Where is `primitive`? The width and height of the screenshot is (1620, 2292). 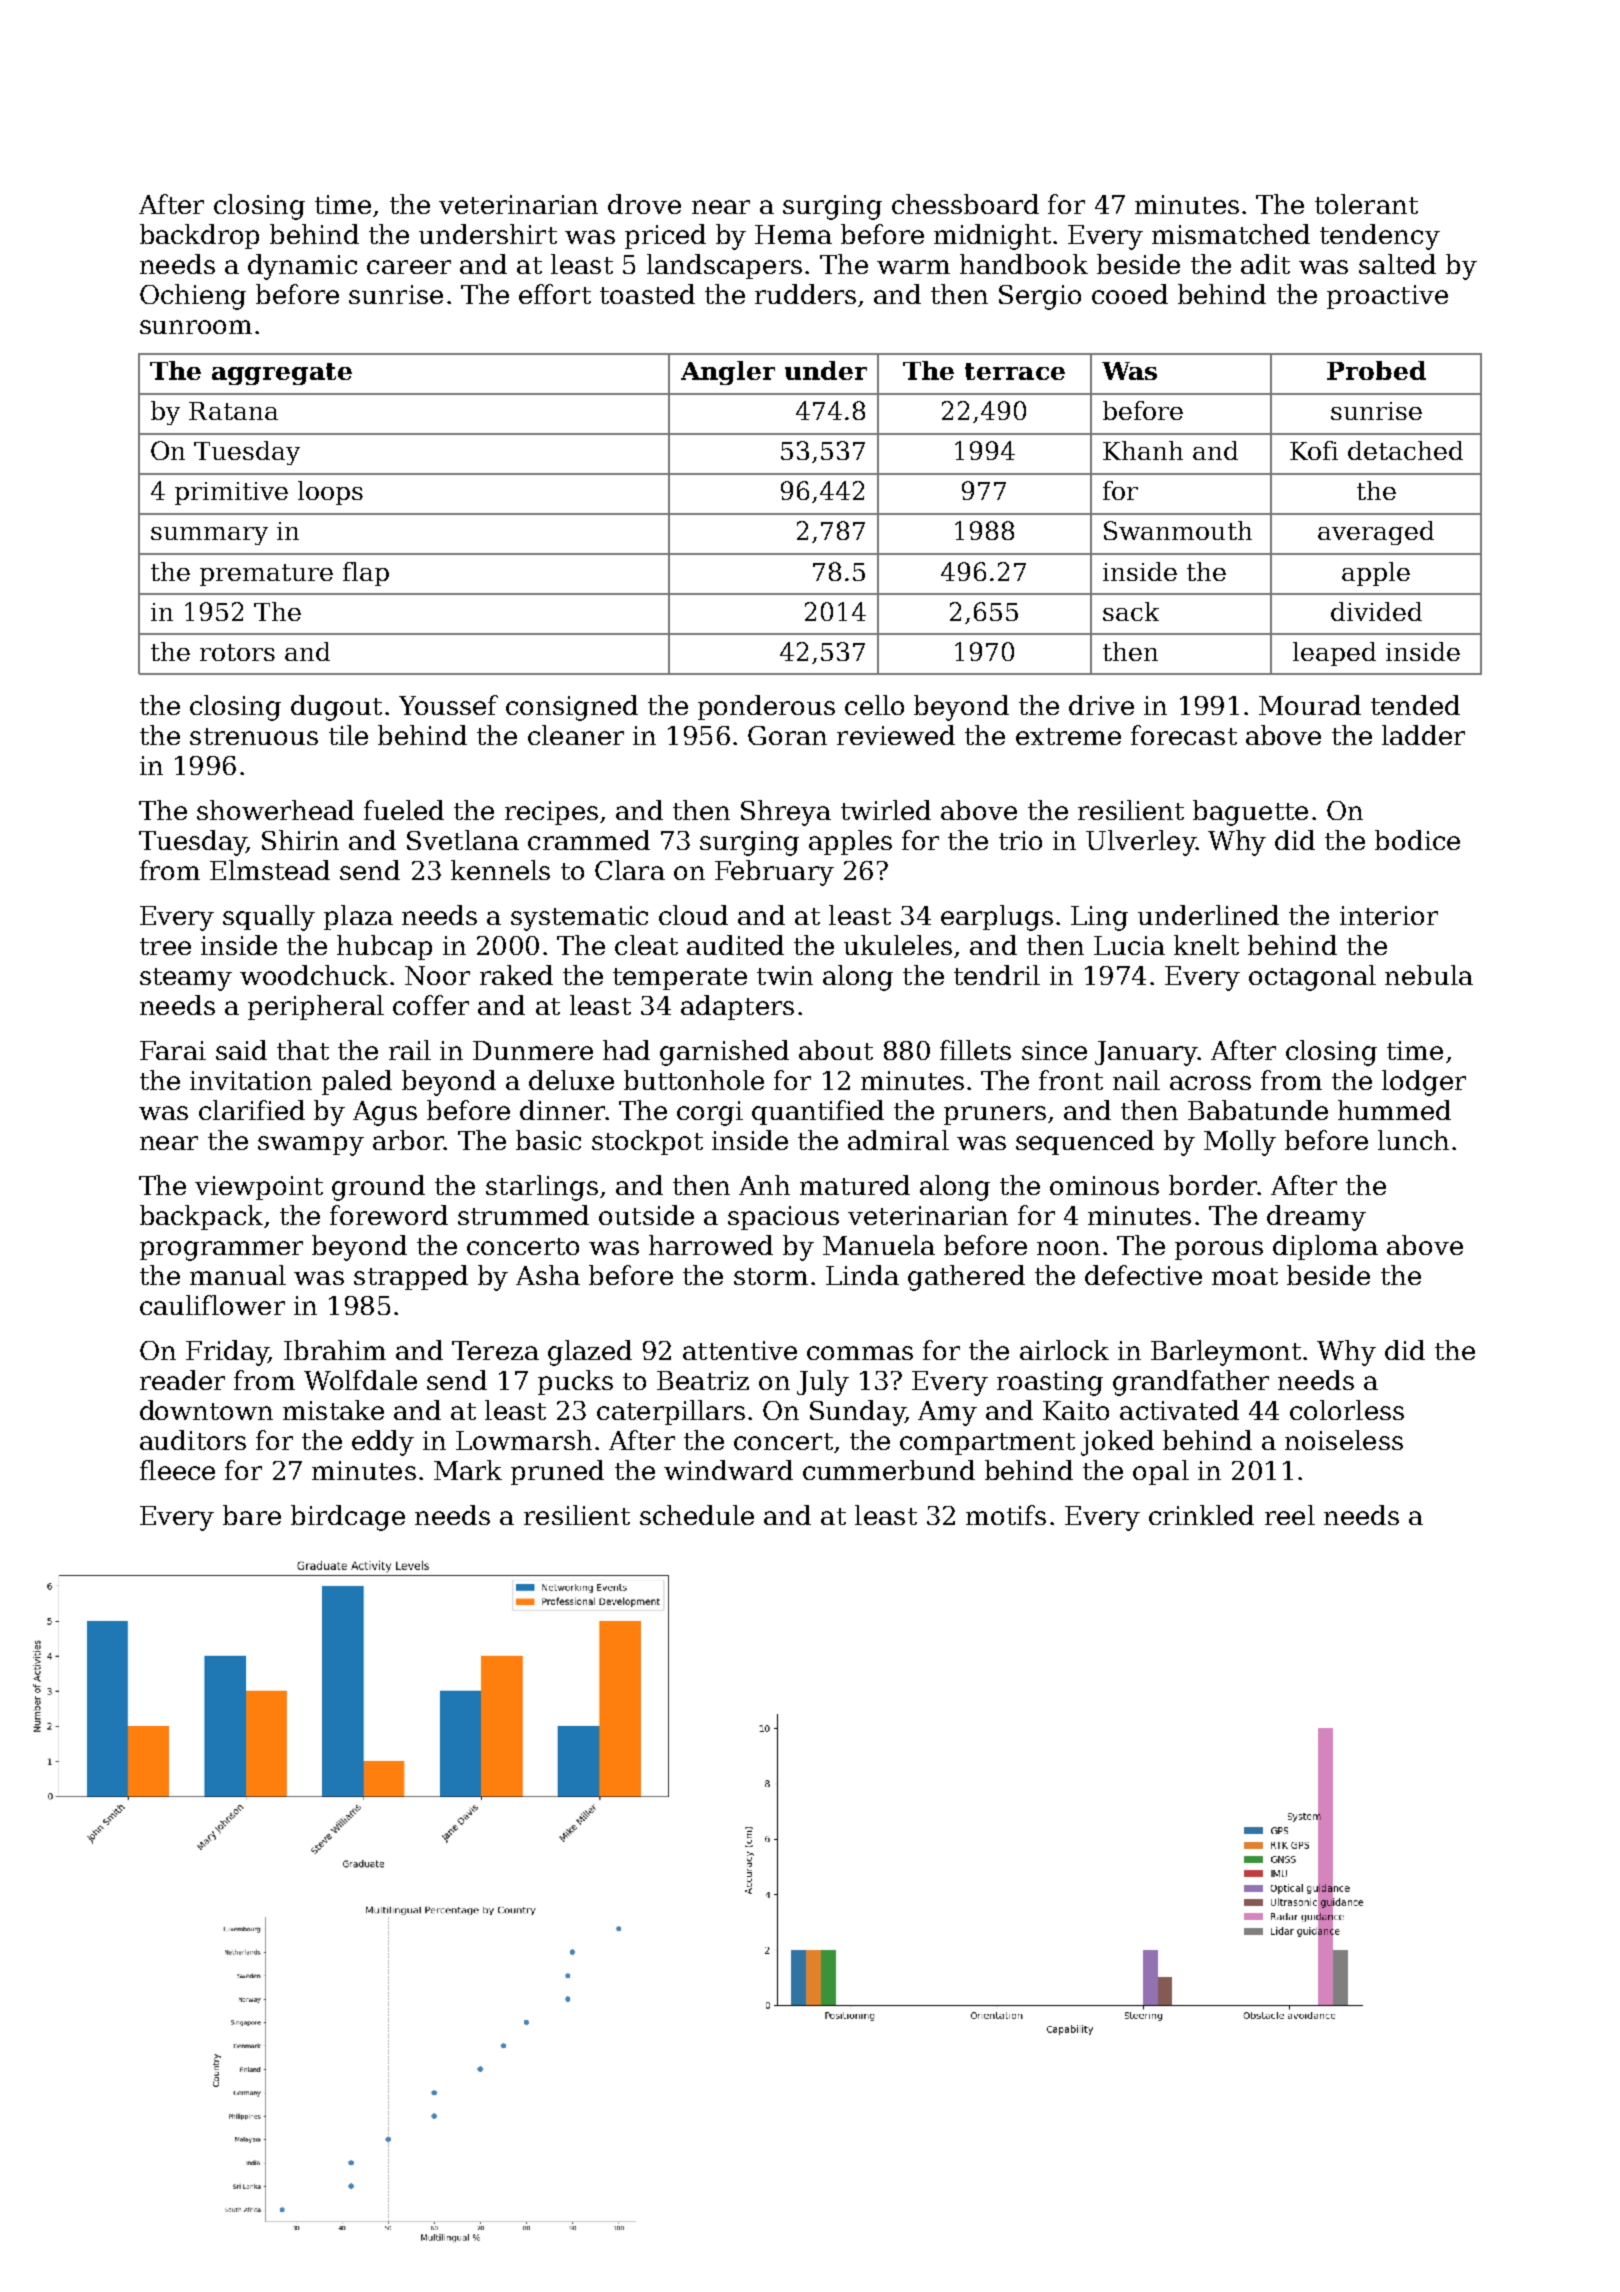
primitive is located at coordinates (231, 493).
